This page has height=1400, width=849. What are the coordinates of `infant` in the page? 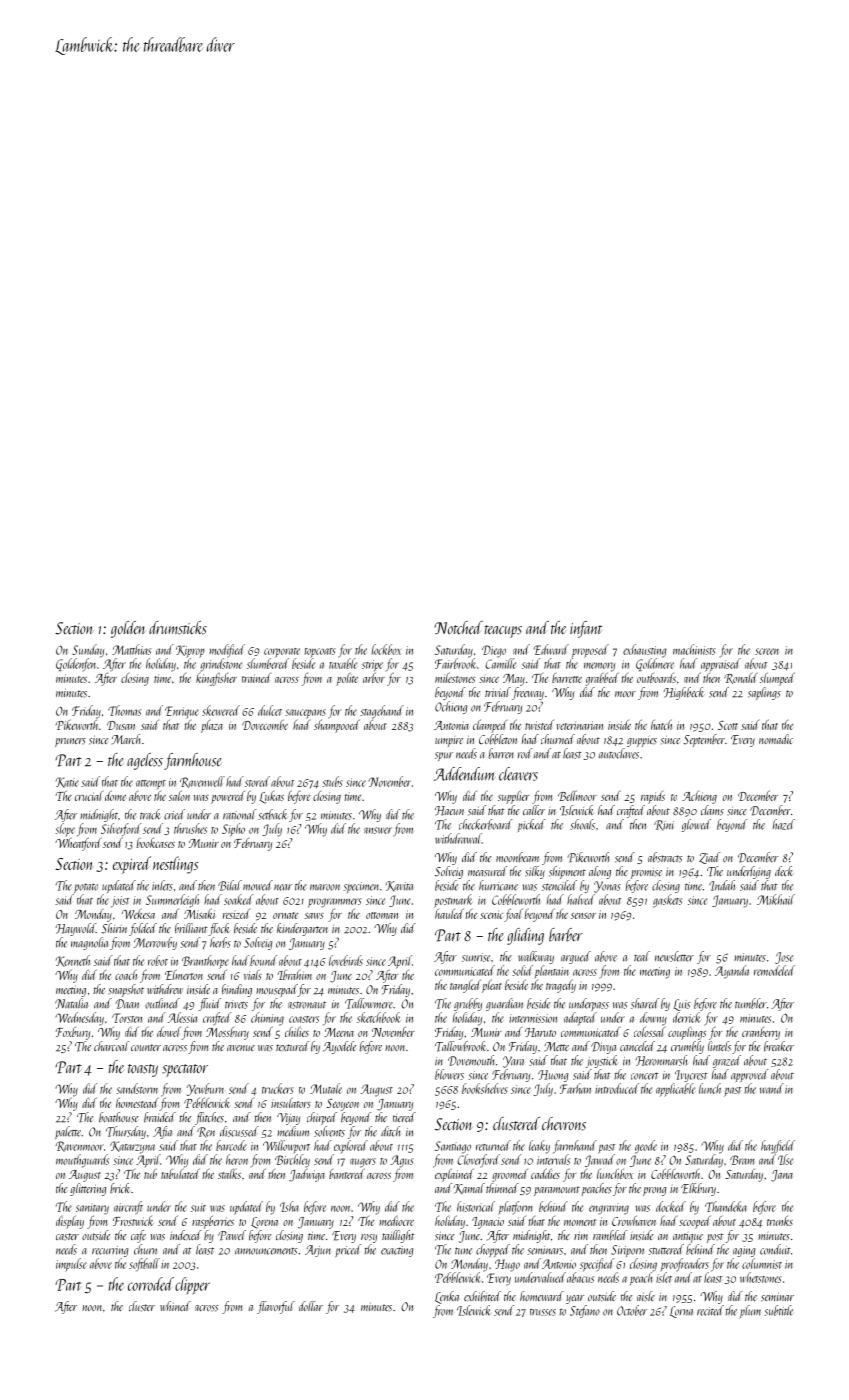 It's located at (586, 629).
